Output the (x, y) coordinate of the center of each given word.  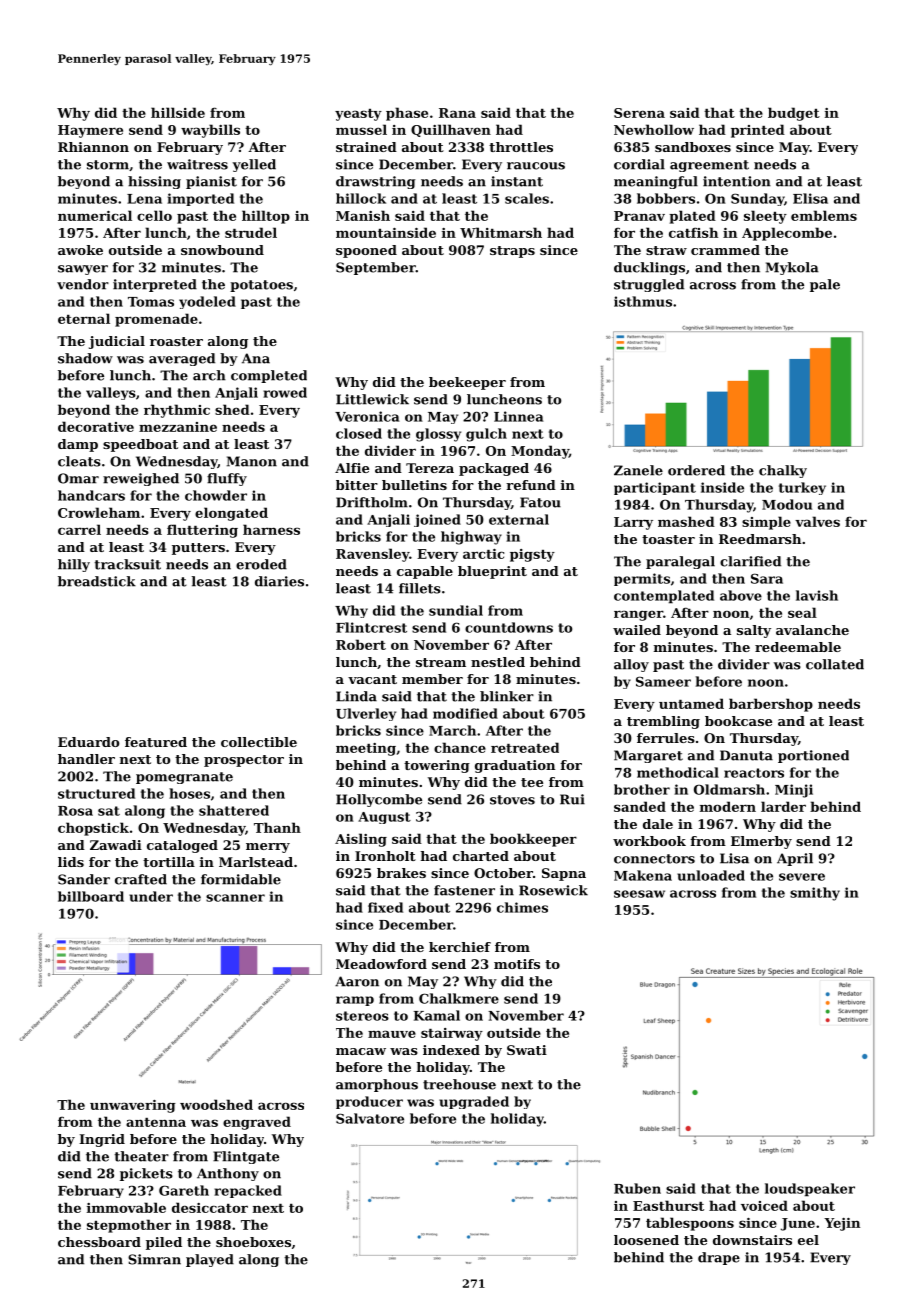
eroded (261, 564)
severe (802, 877)
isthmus (643, 301)
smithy (815, 894)
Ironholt (385, 856)
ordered (696, 470)
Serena (639, 113)
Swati (527, 1050)
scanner (235, 898)
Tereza (430, 468)
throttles (521, 147)
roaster (176, 341)
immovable (126, 1207)
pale (825, 285)
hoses (189, 793)
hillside (178, 112)
